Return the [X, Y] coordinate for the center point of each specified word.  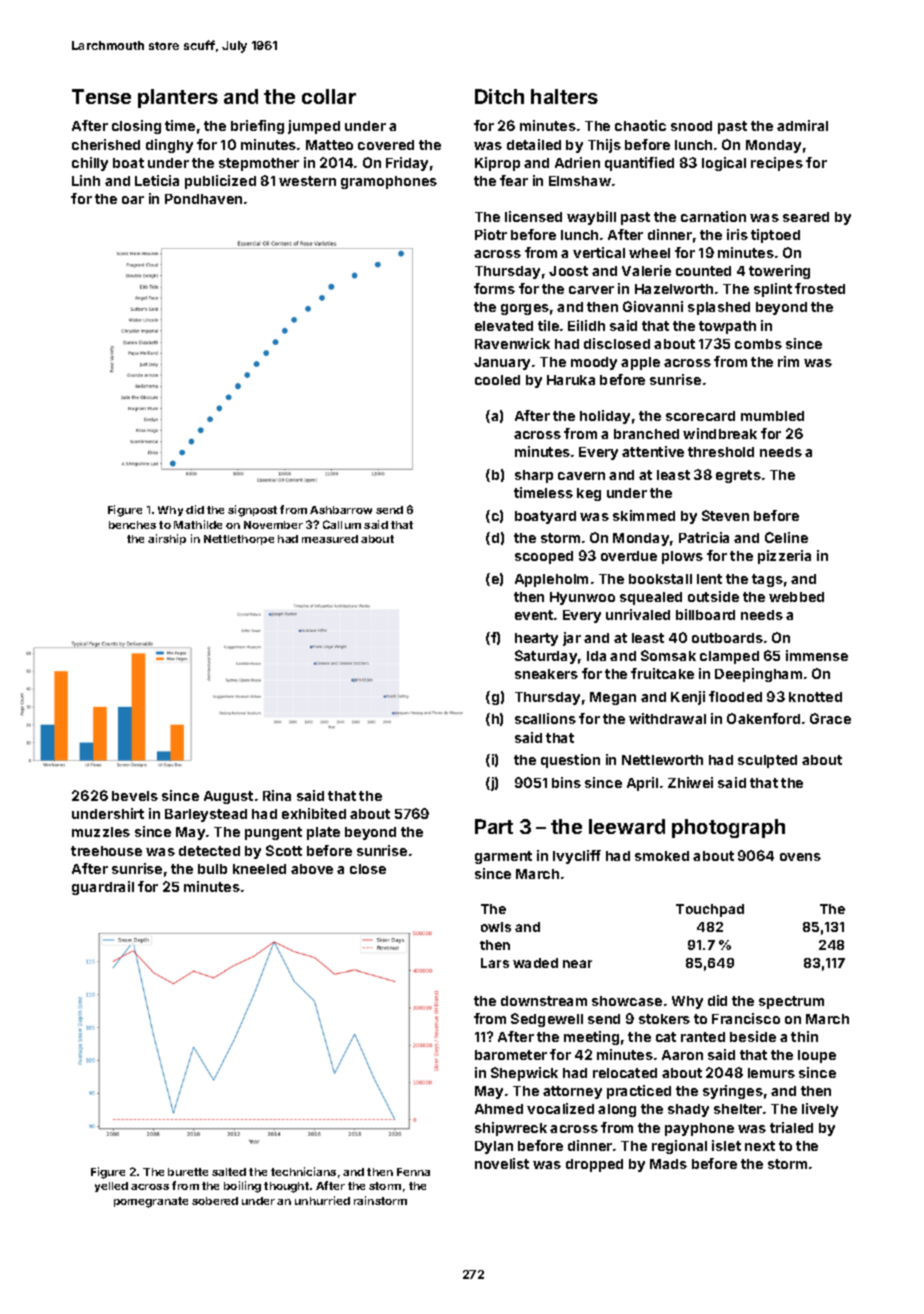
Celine [786, 537]
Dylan [494, 1147]
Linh [86, 180]
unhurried [322, 1200]
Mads [668, 1164]
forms [494, 288]
